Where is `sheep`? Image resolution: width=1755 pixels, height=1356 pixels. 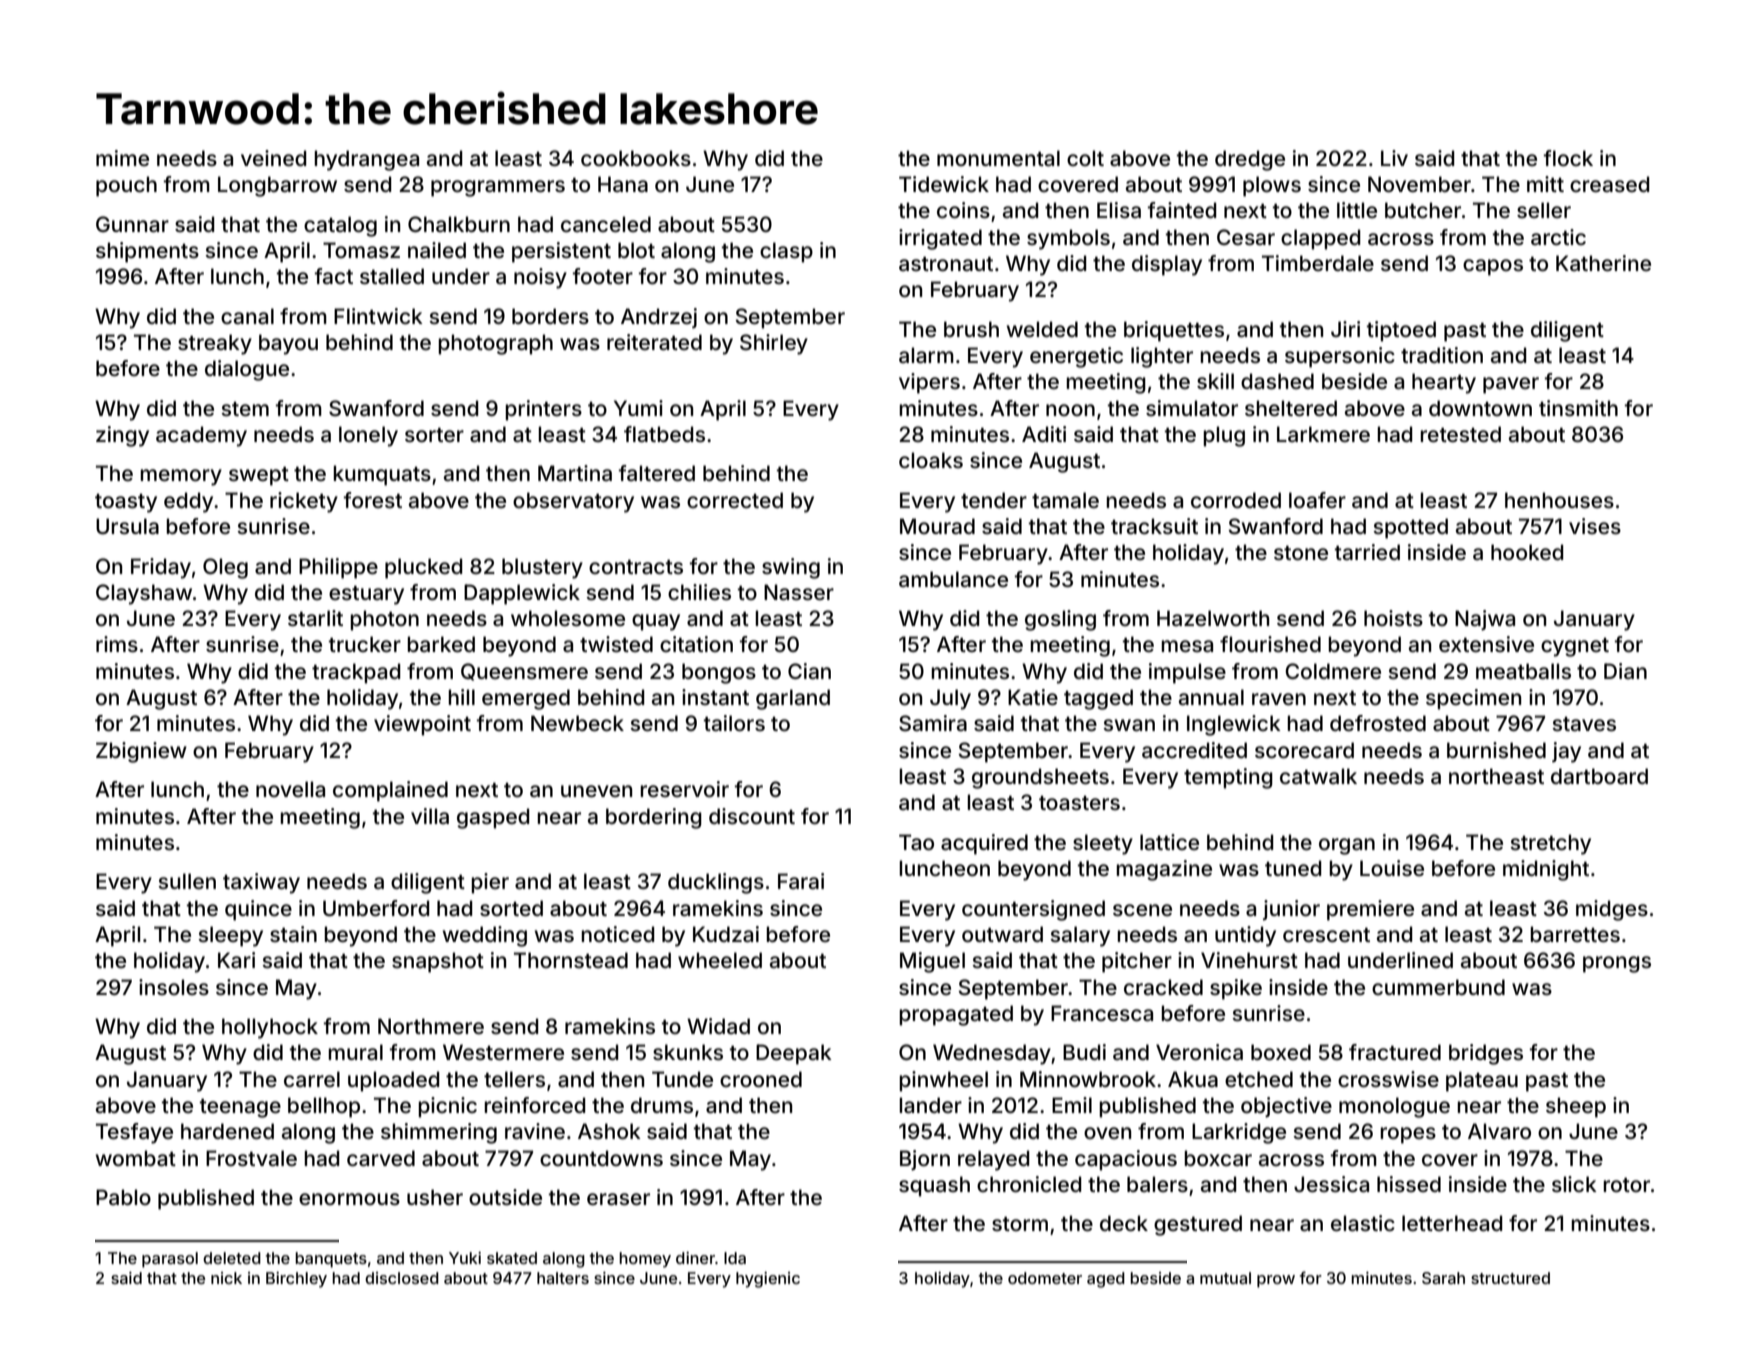 sheep is located at coordinates (1576, 1107).
